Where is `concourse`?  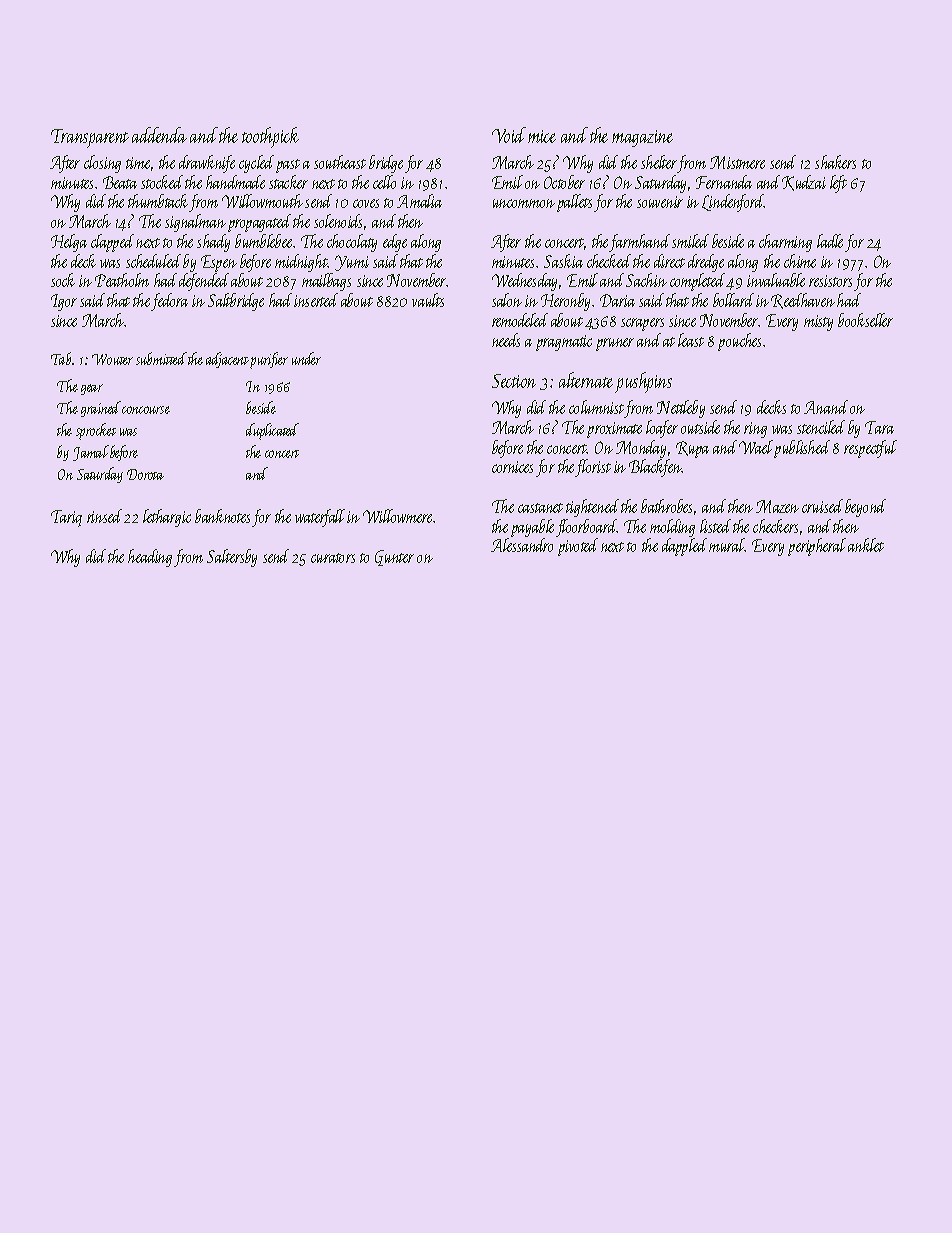
concourse is located at coordinates (146, 410).
